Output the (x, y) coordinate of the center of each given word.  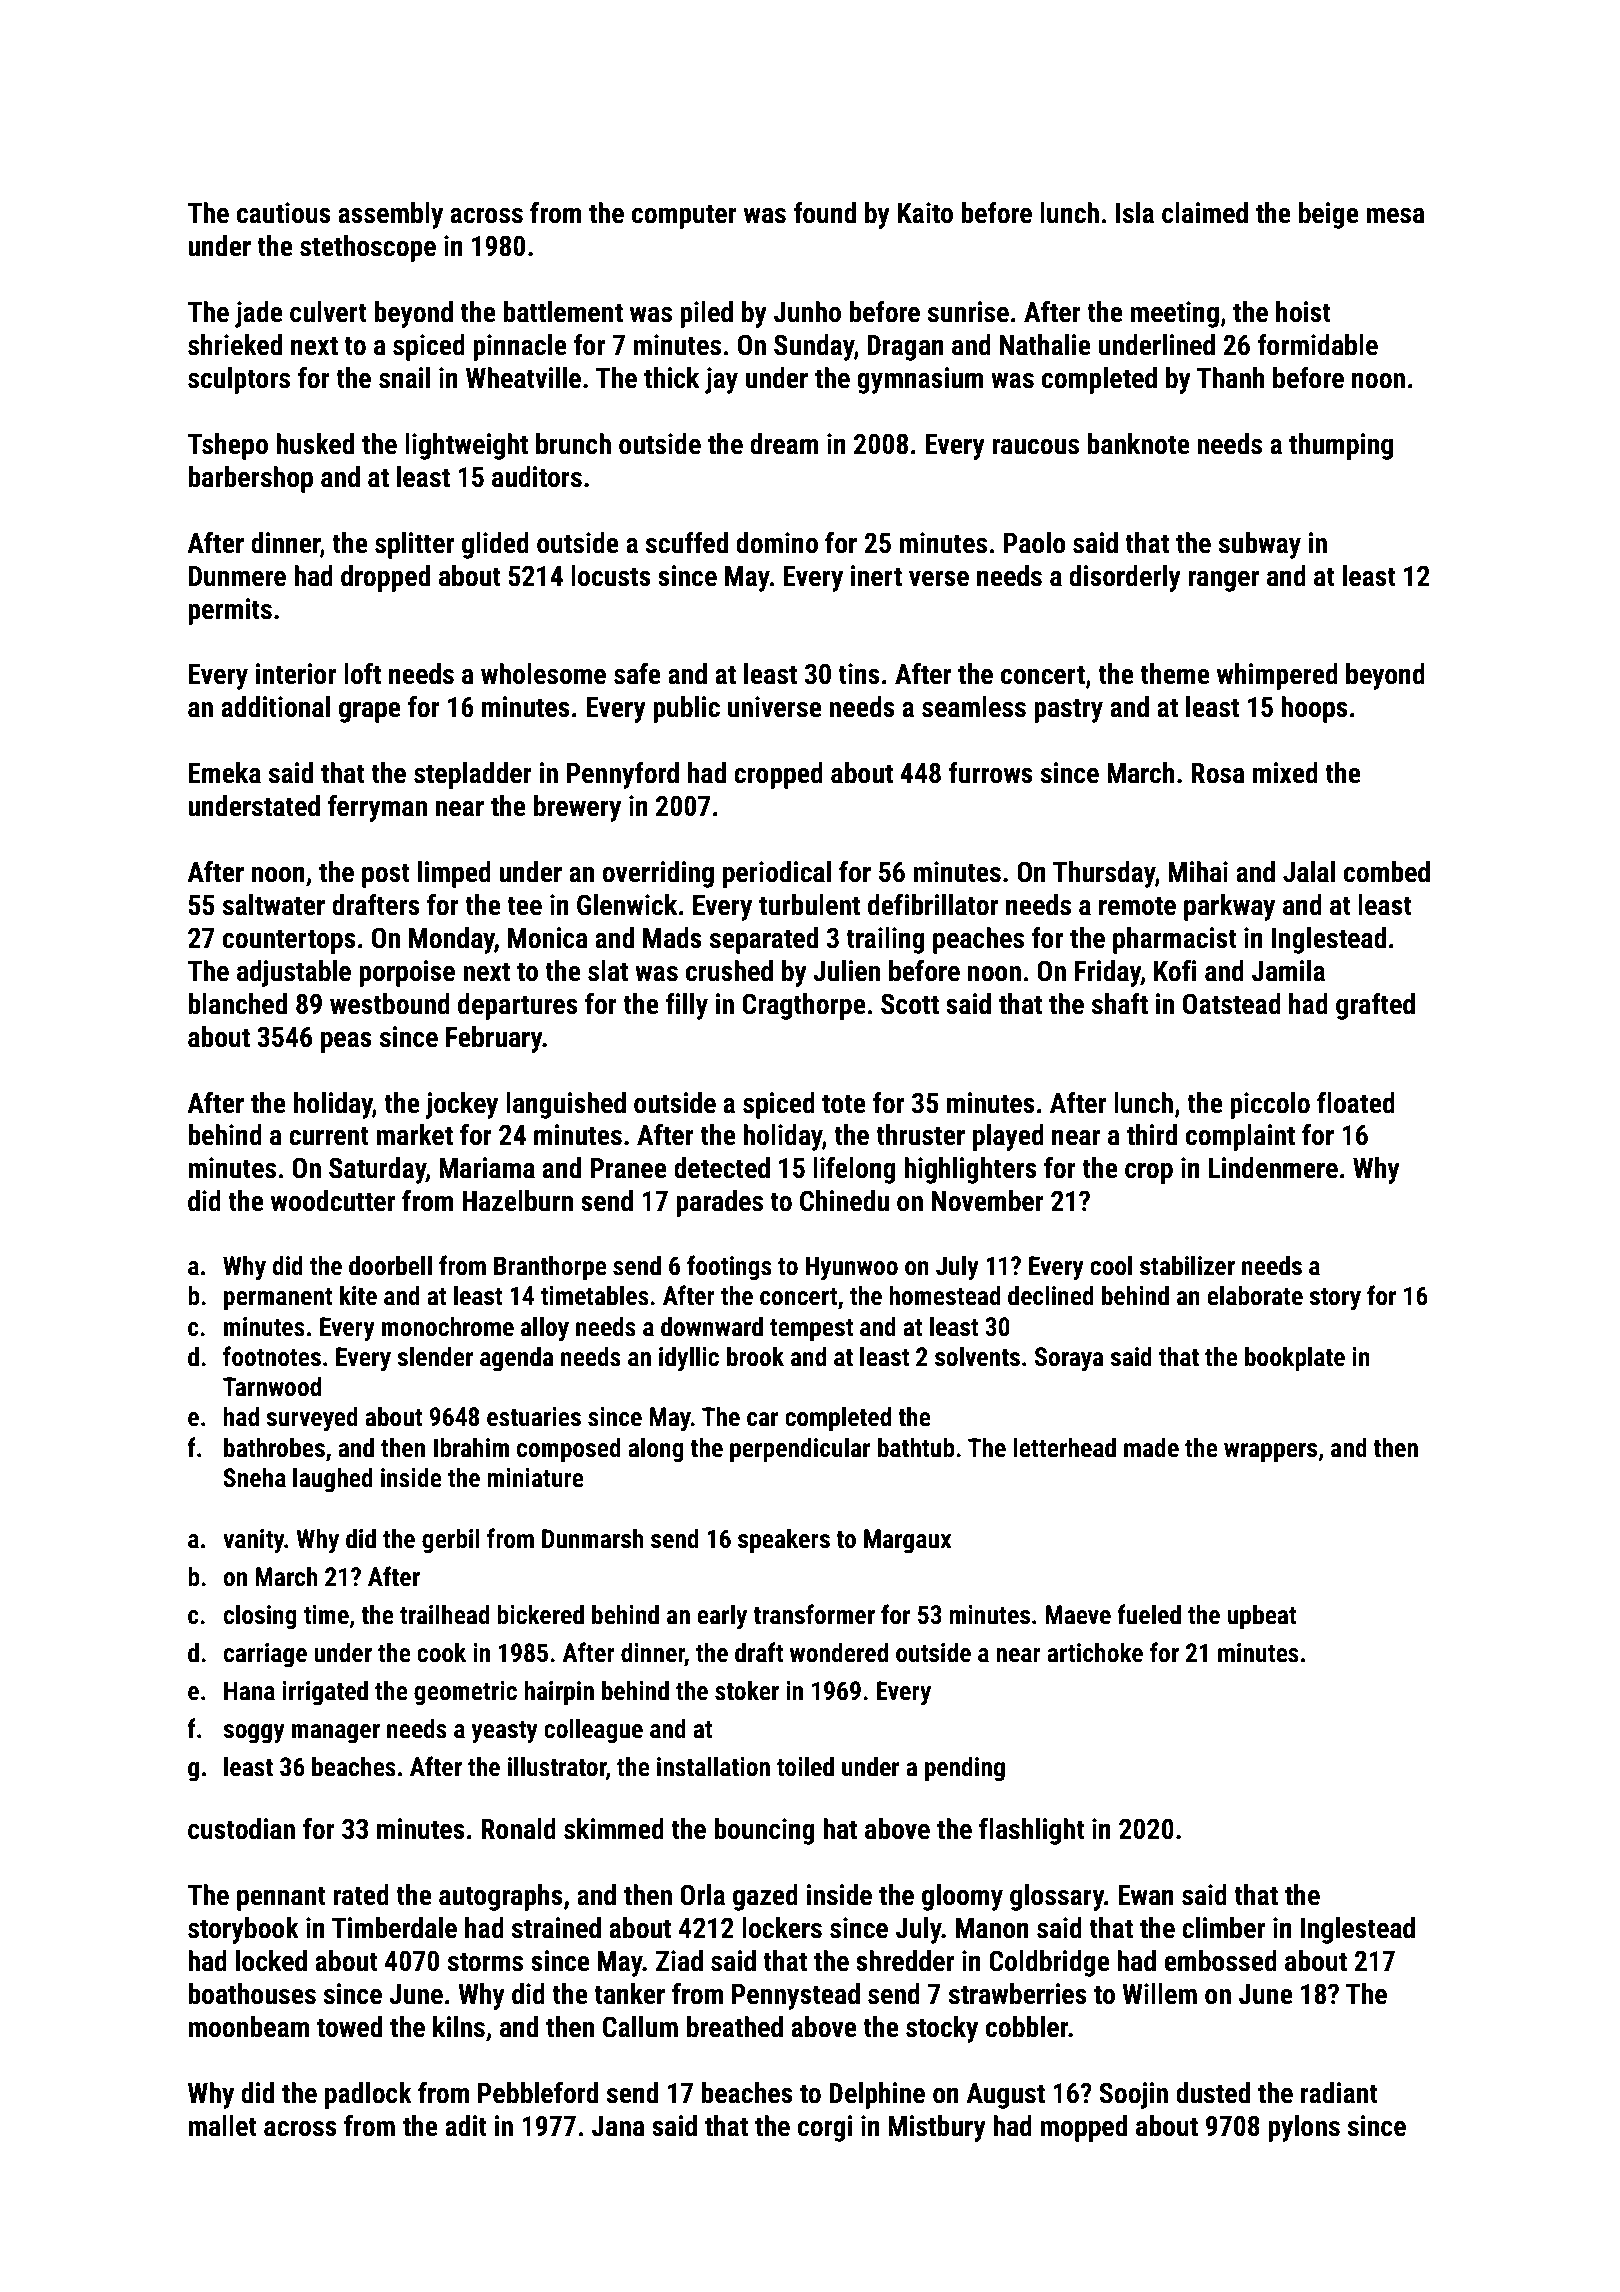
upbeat (1262, 1617)
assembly (390, 215)
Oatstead (1232, 1004)
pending (965, 1769)
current (329, 1136)
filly (686, 1006)
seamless (974, 707)
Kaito (925, 213)
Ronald (518, 1829)
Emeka (225, 773)
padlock (368, 2095)
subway (1260, 545)
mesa (1395, 216)
